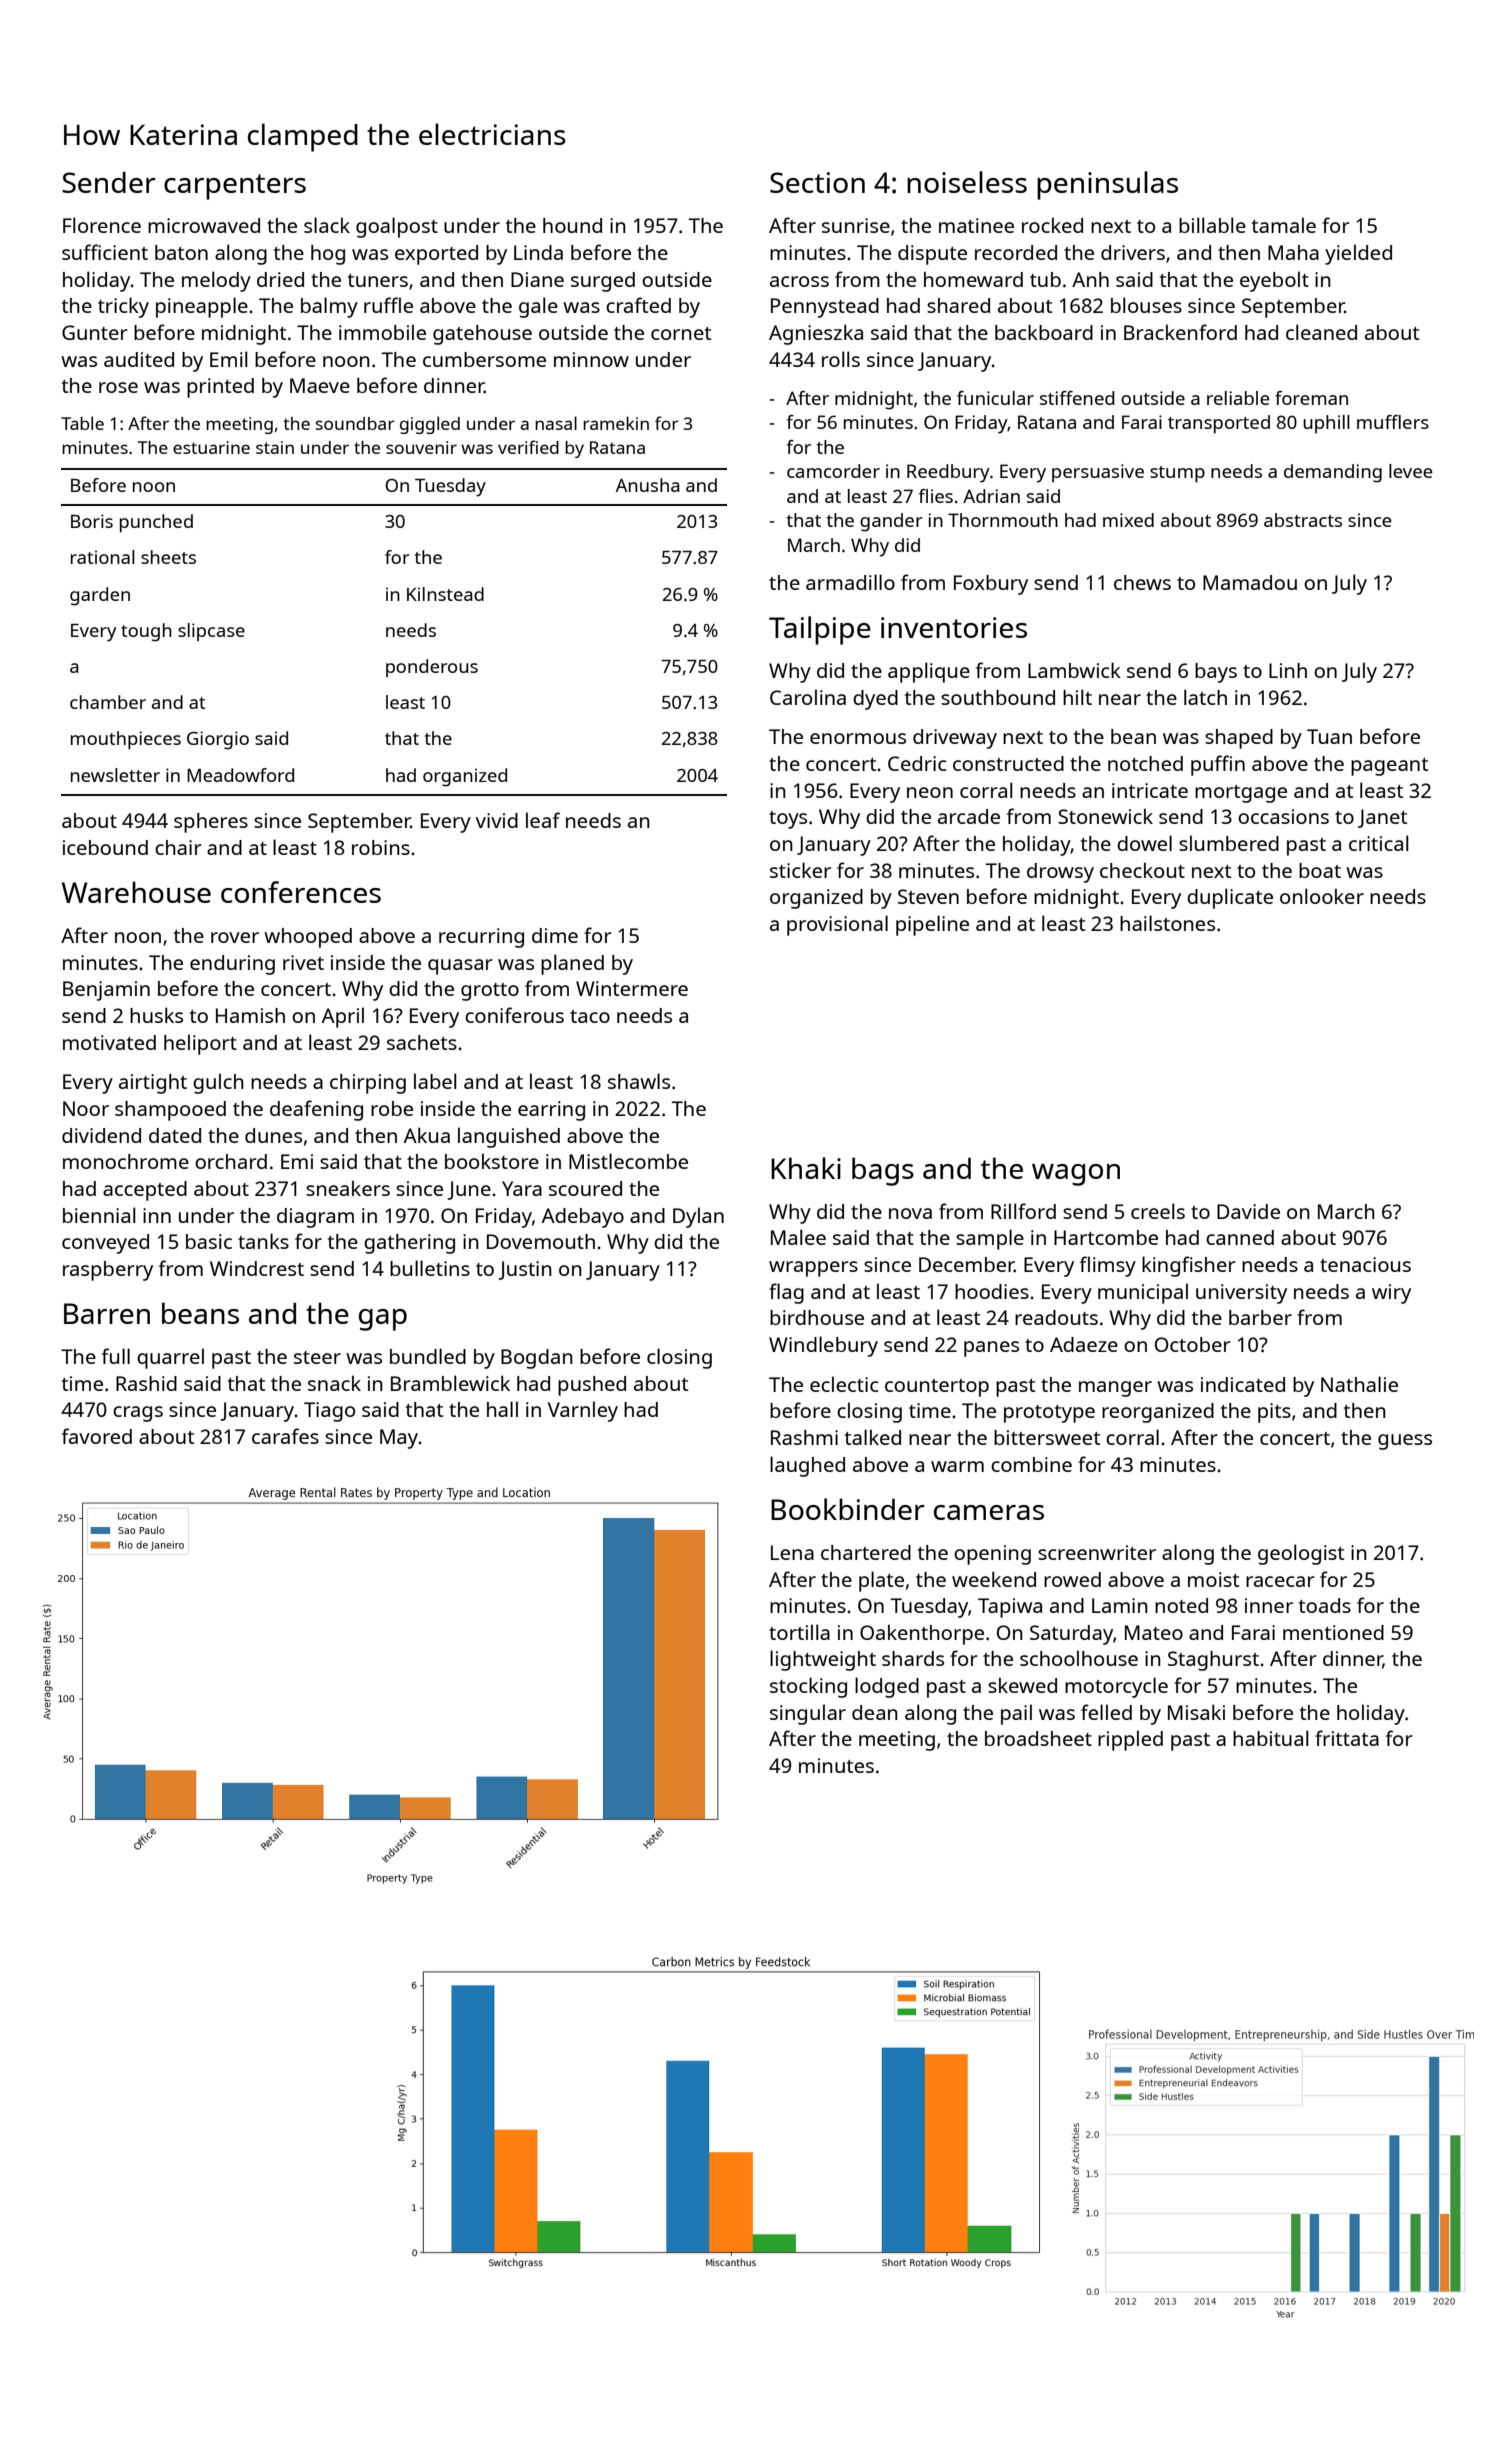 The height and width of the page is (2464, 1496). What do you see at coordinates (211, 447) in the page?
I see `estuarine` at bounding box center [211, 447].
